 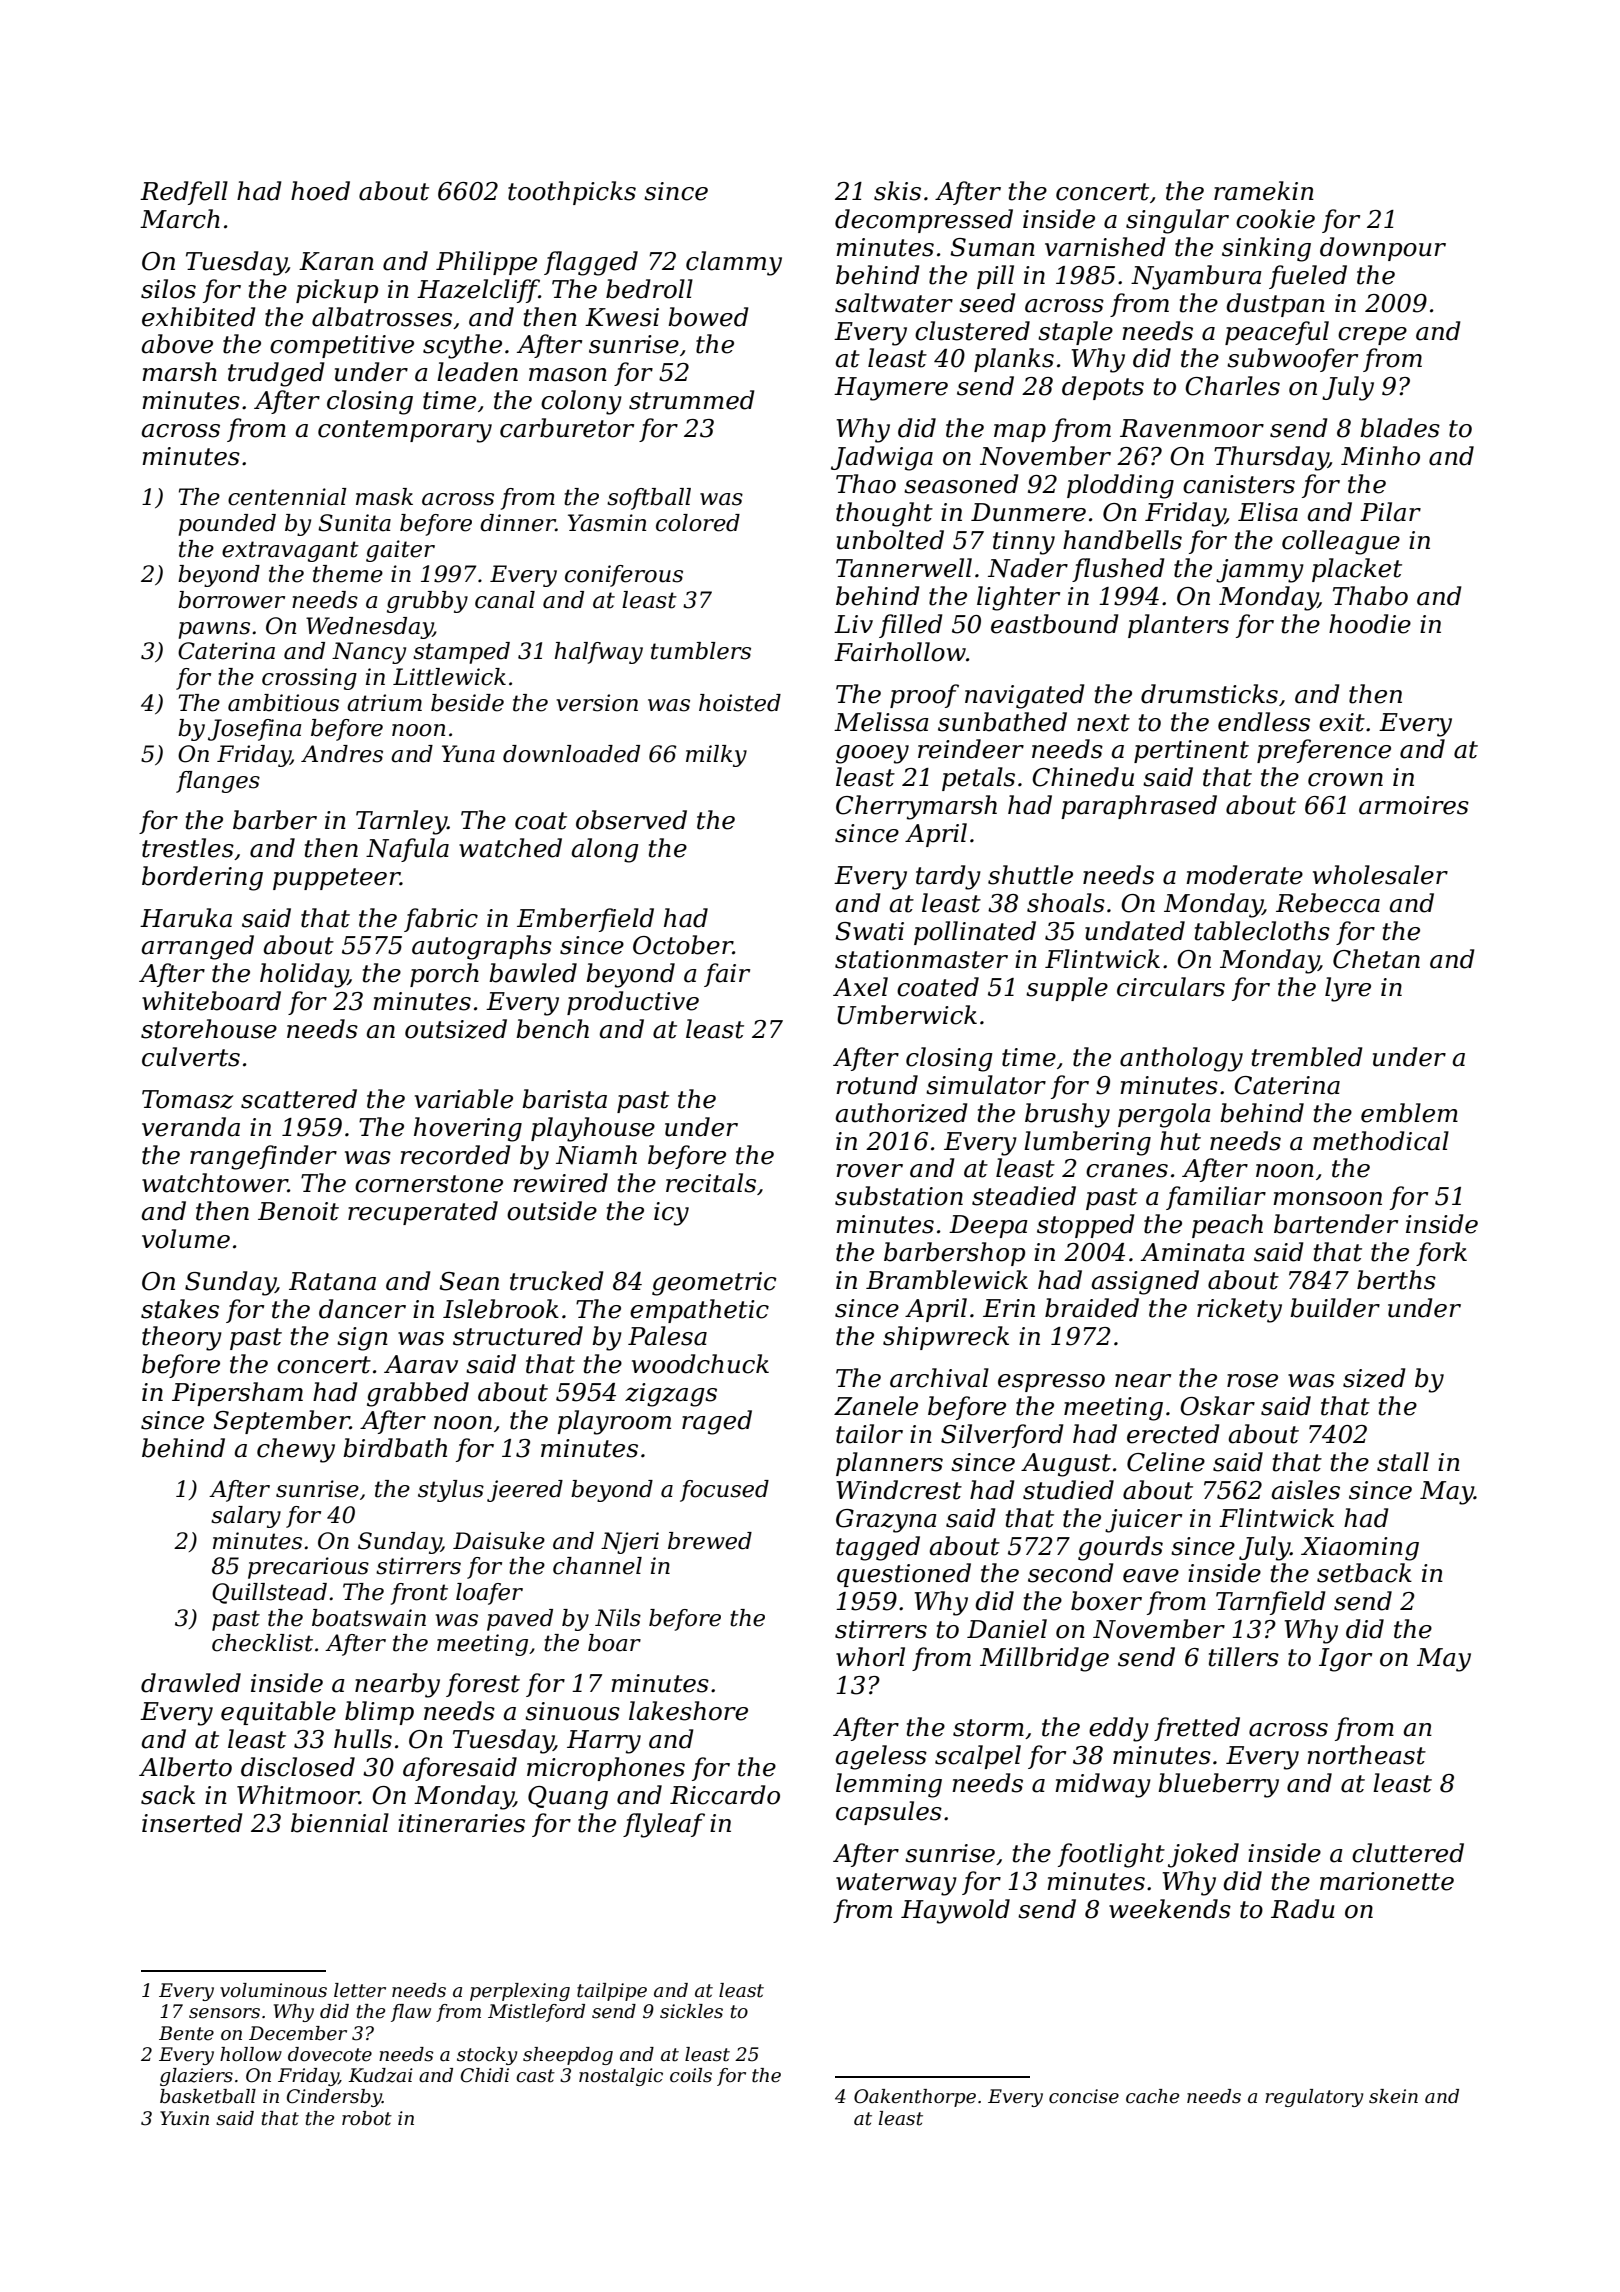 I want to click on Swati, so click(x=869, y=931).
